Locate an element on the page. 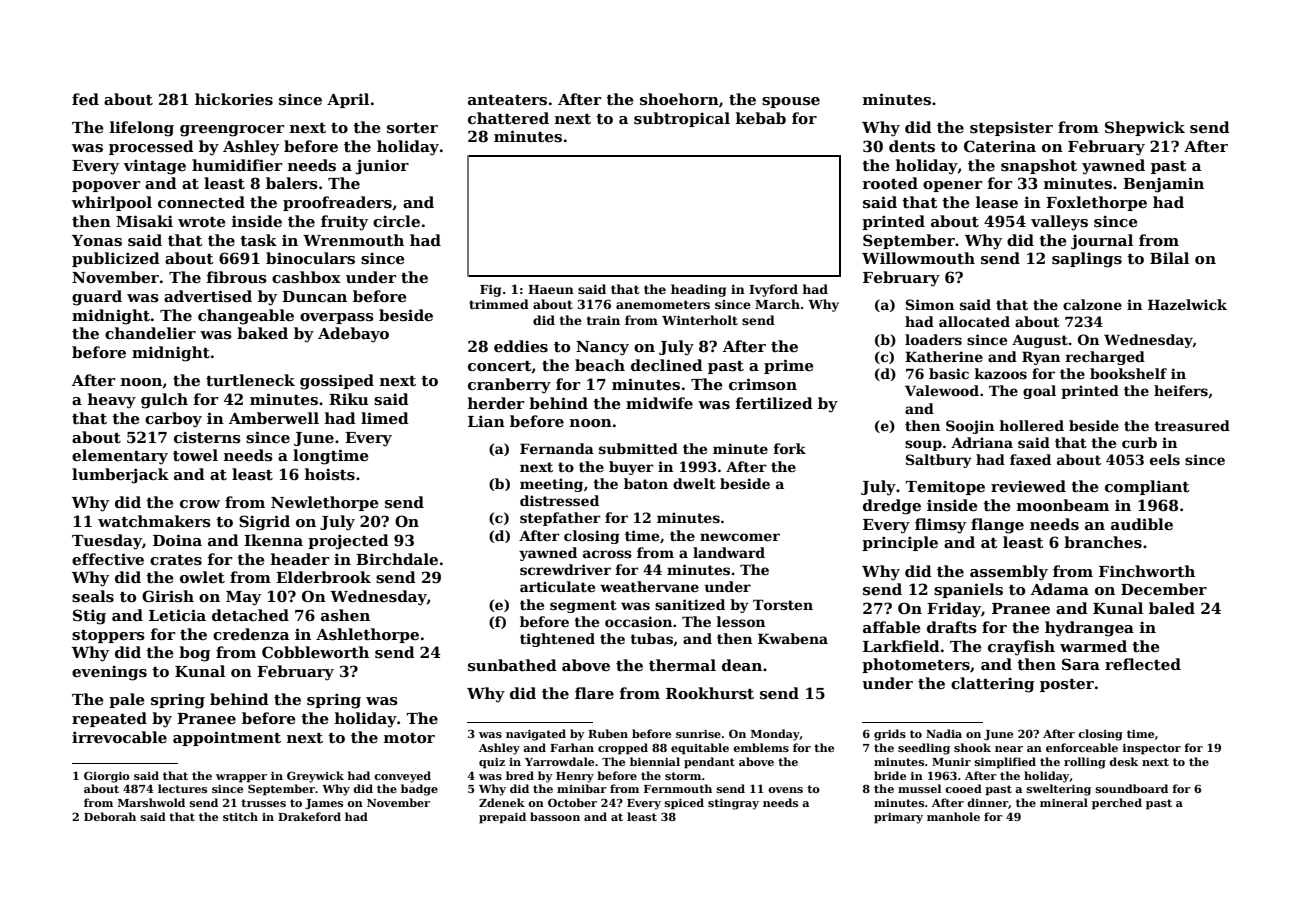  baton is located at coordinates (646, 483).
